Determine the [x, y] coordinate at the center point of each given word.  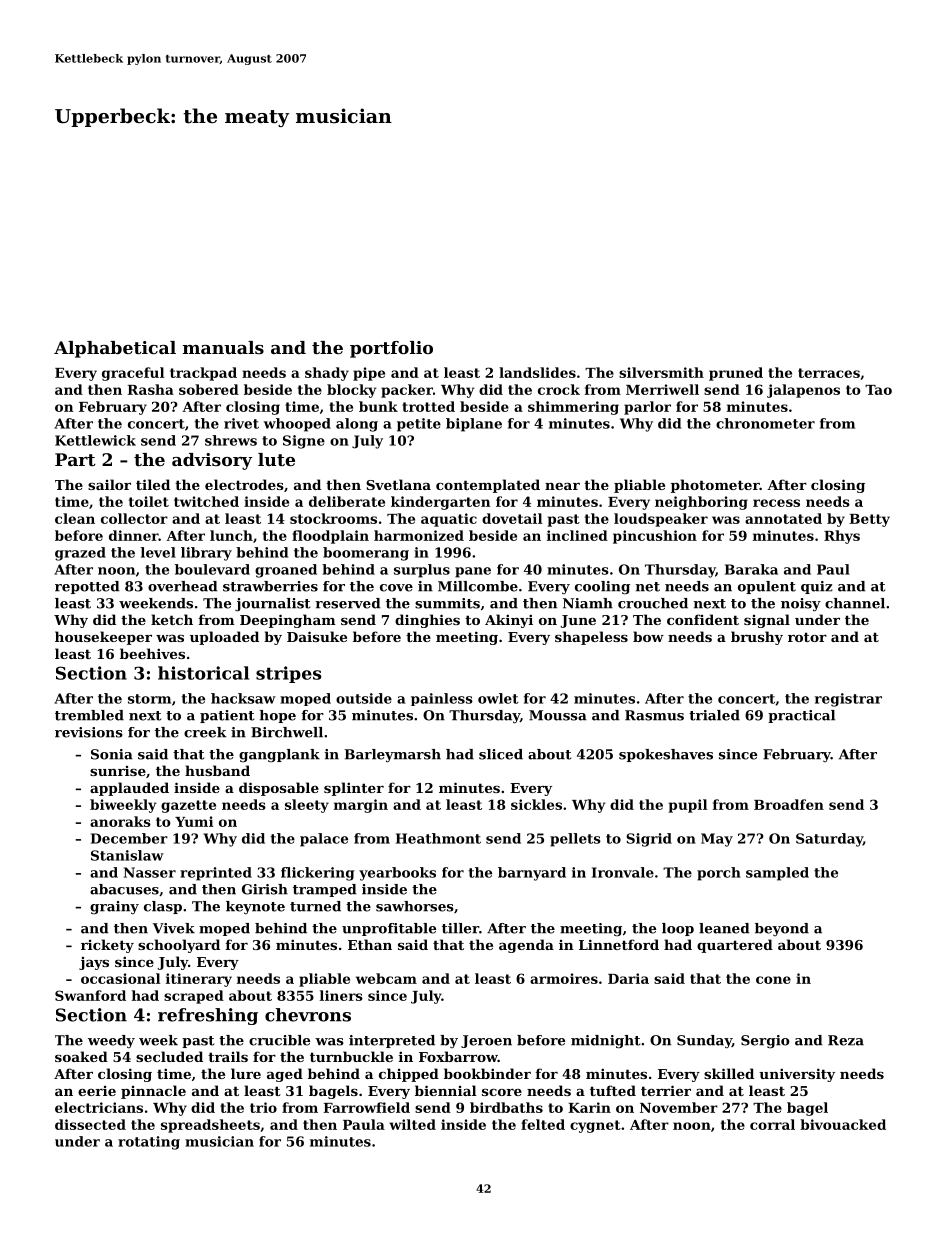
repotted [87, 587]
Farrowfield [366, 1107]
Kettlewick [95, 440]
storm [149, 699]
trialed [714, 715]
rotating [149, 1143]
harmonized [419, 535]
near [562, 486]
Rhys [842, 537]
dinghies [427, 621]
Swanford [90, 995]
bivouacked [843, 1124]
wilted [412, 1124]
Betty [869, 520]
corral [772, 1124]
